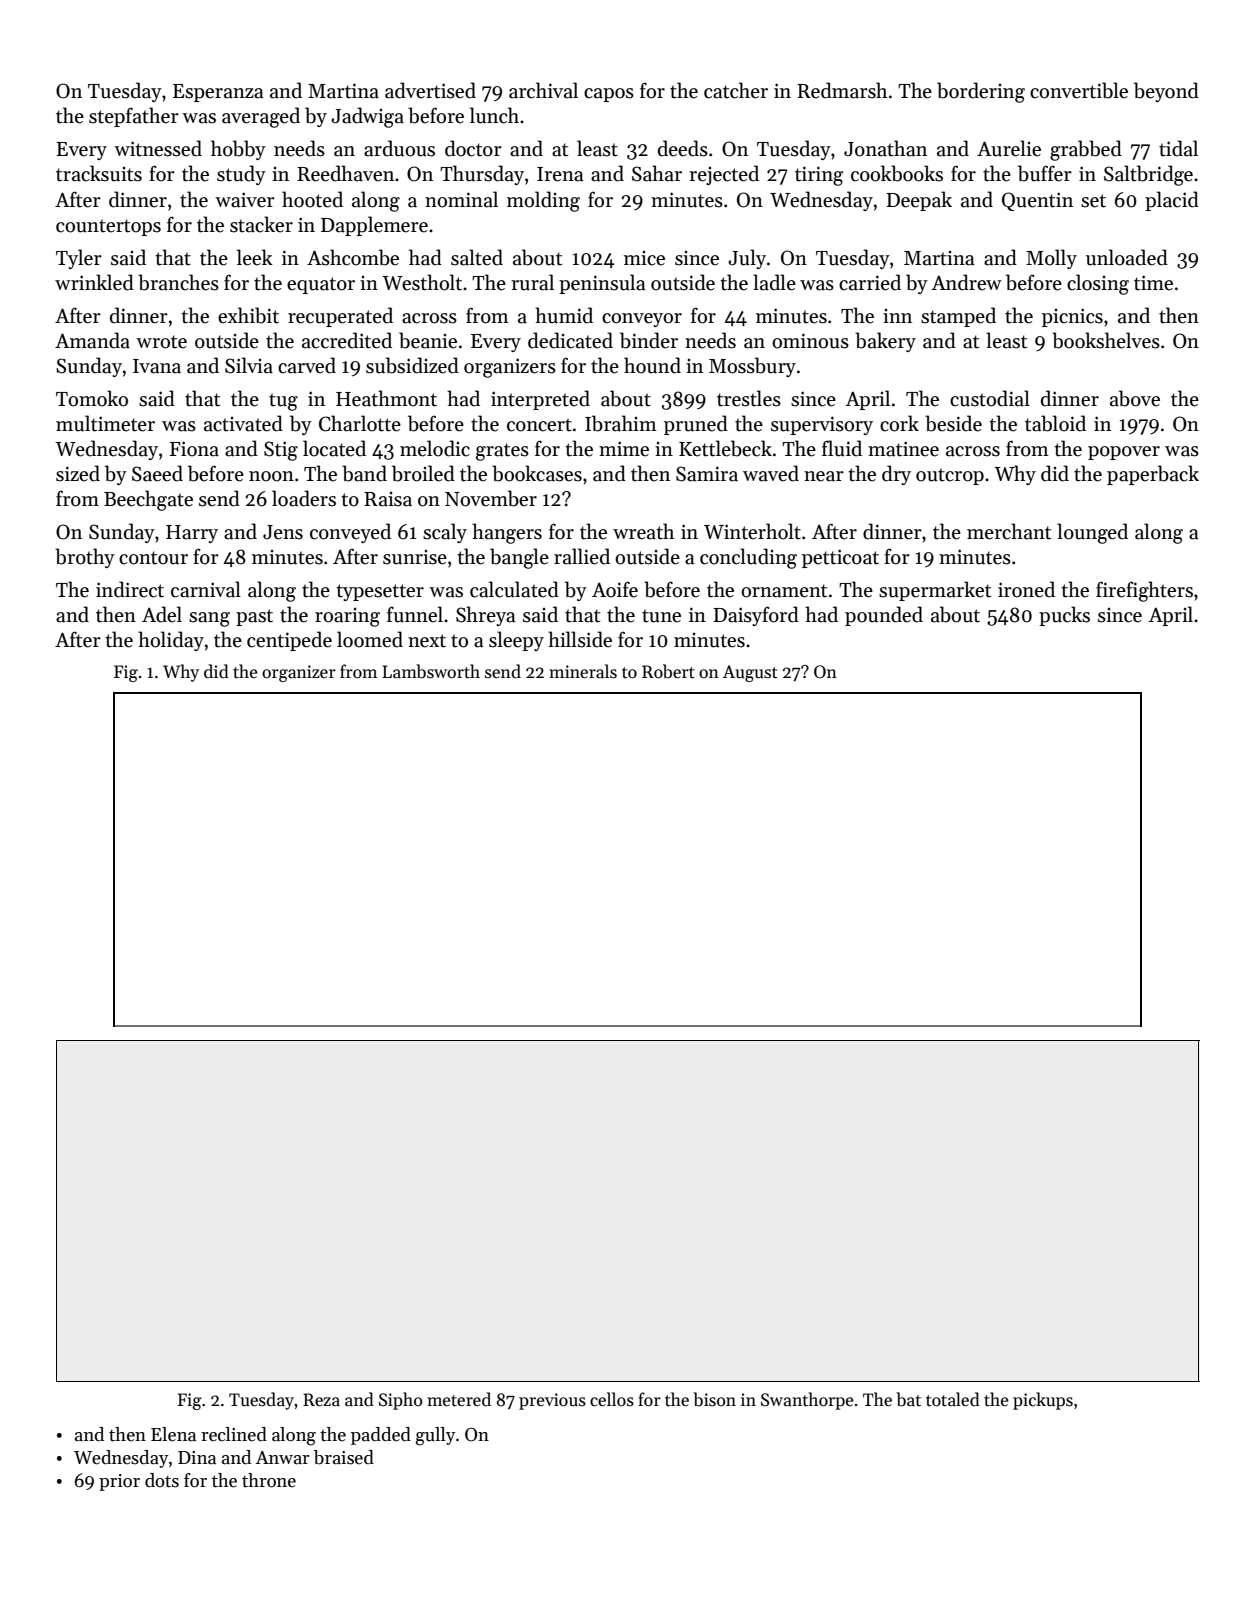 Image resolution: width=1255 pixels, height=1624 pixels. Describe the element at coordinates (486, 616) in the image. I see `Shreya` at that location.
